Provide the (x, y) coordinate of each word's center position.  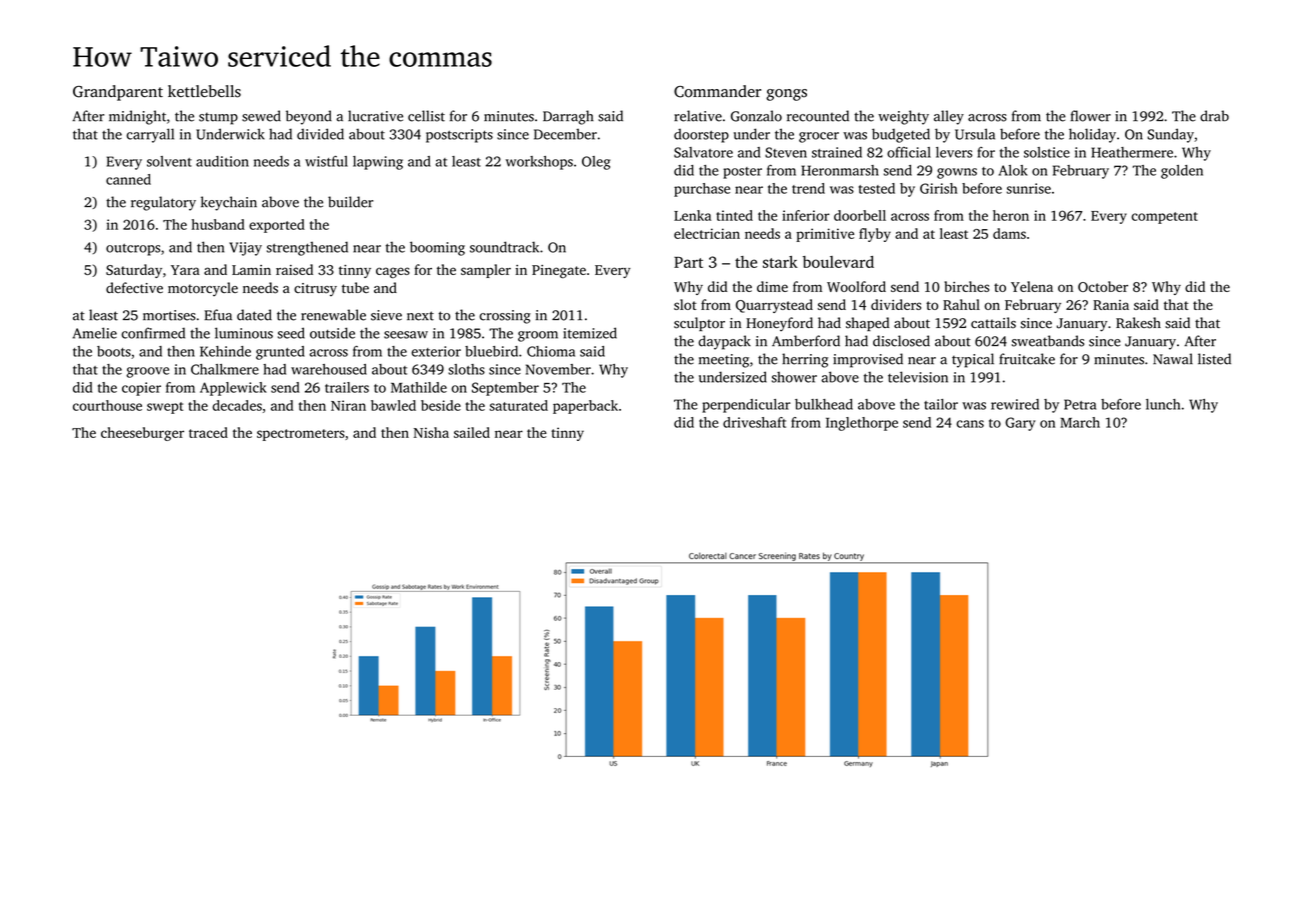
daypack (724, 342)
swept (165, 408)
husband (218, 224)
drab (1214, 116)
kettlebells (204, 91)
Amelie (95, 333)
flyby (875, 235)
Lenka (692, 215)
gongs (786, 95)
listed (1214, 359)
